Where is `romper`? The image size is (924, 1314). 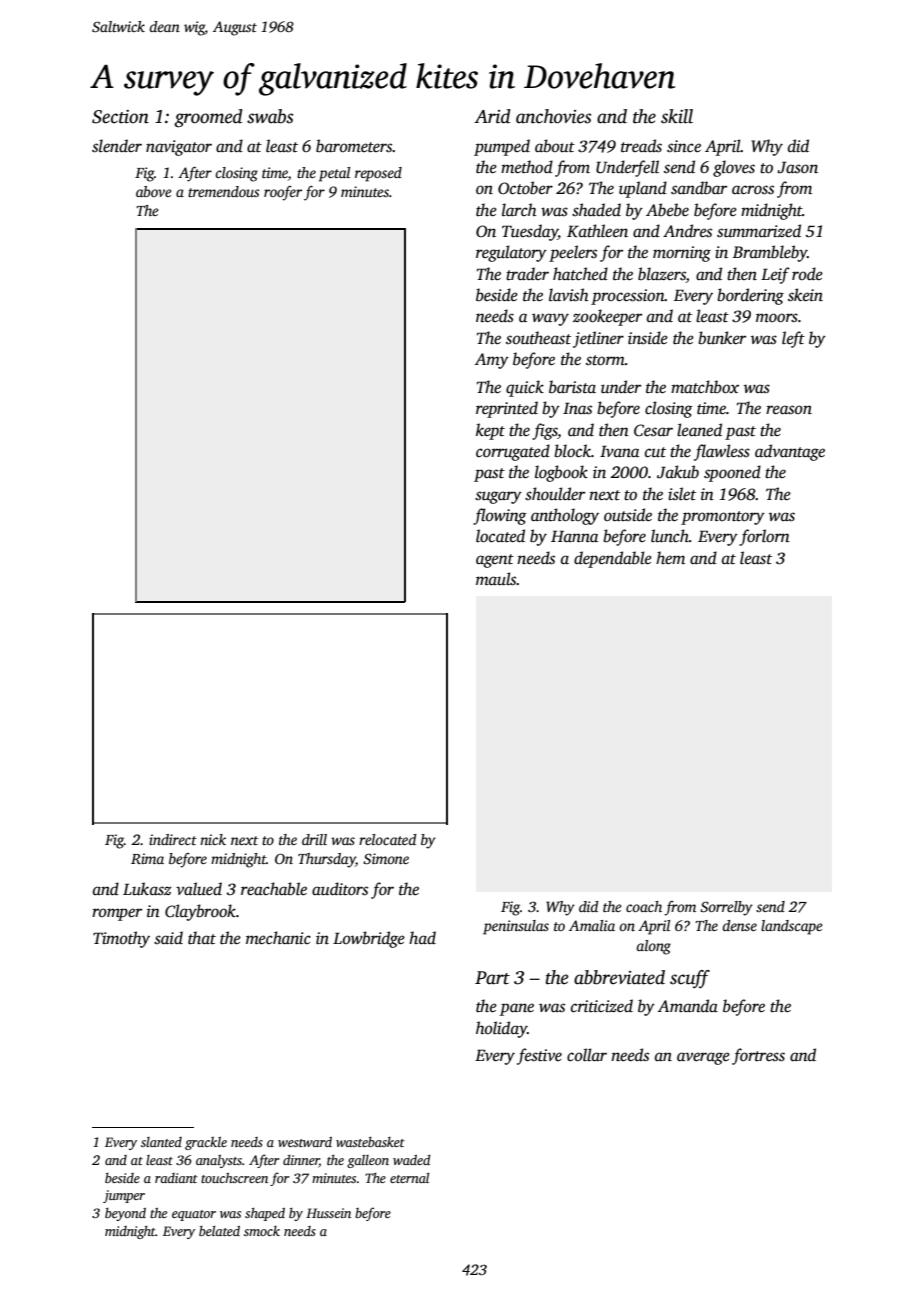 romper is located at coordinates (117, 914).
